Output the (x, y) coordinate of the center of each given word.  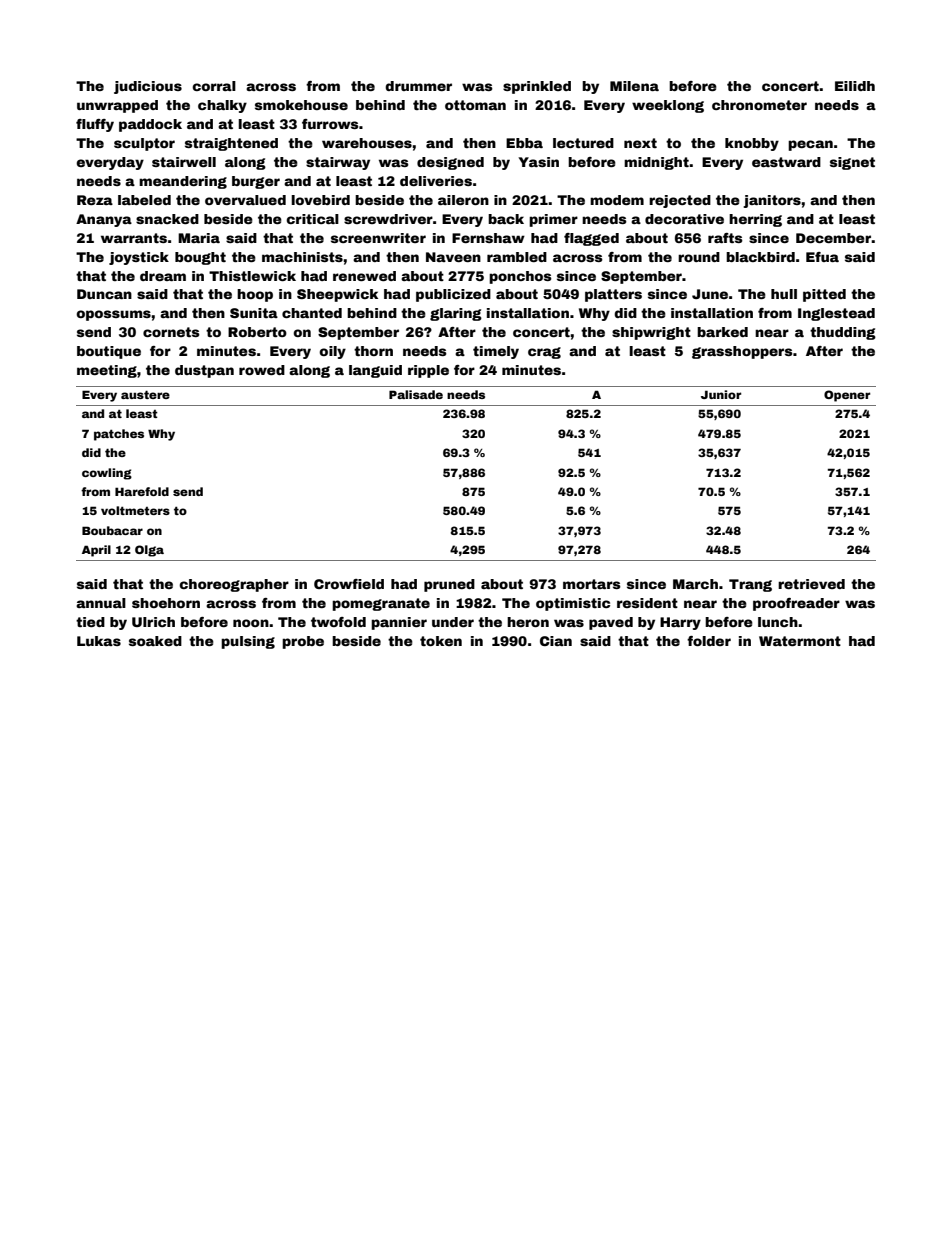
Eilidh (855, 86)
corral (214, 86)
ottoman (475, 105)
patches (119, 435)
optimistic (573, 604)
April (96, 551)
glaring (456, 314)
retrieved (811, 584)
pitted (824, 295)
